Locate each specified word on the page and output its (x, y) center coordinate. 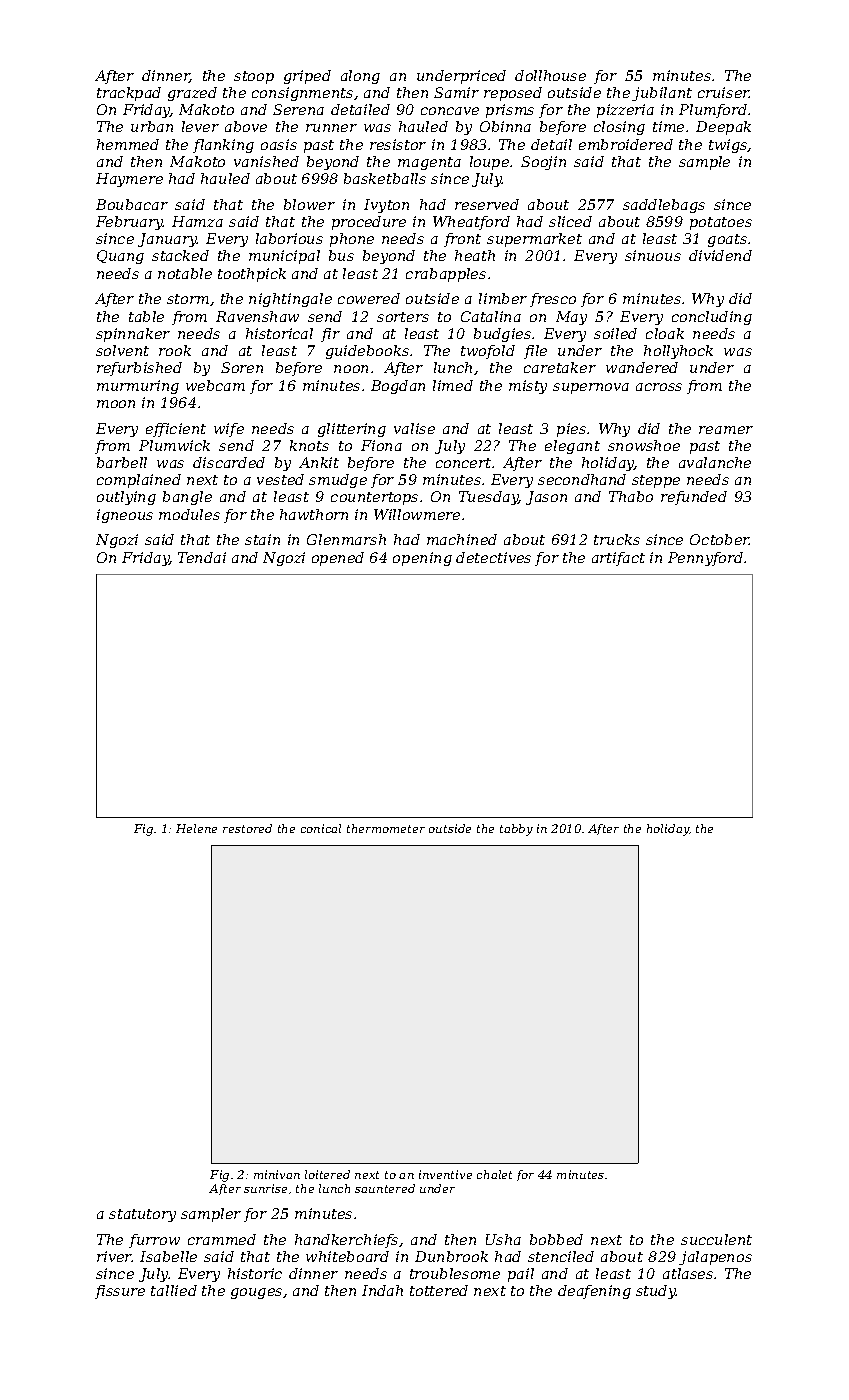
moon (116, 404)
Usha (503, 1239)
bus (341, 255)
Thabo (631, 496)
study (656, 1292)
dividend (720, 255)
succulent (716, 1239)
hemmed (128, 144)
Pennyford (705, 559)
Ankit (319, 462)
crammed (222, 1239)
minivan (277, 1174)
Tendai (202, 557)
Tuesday (489, 498)
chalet (494, 1174)
